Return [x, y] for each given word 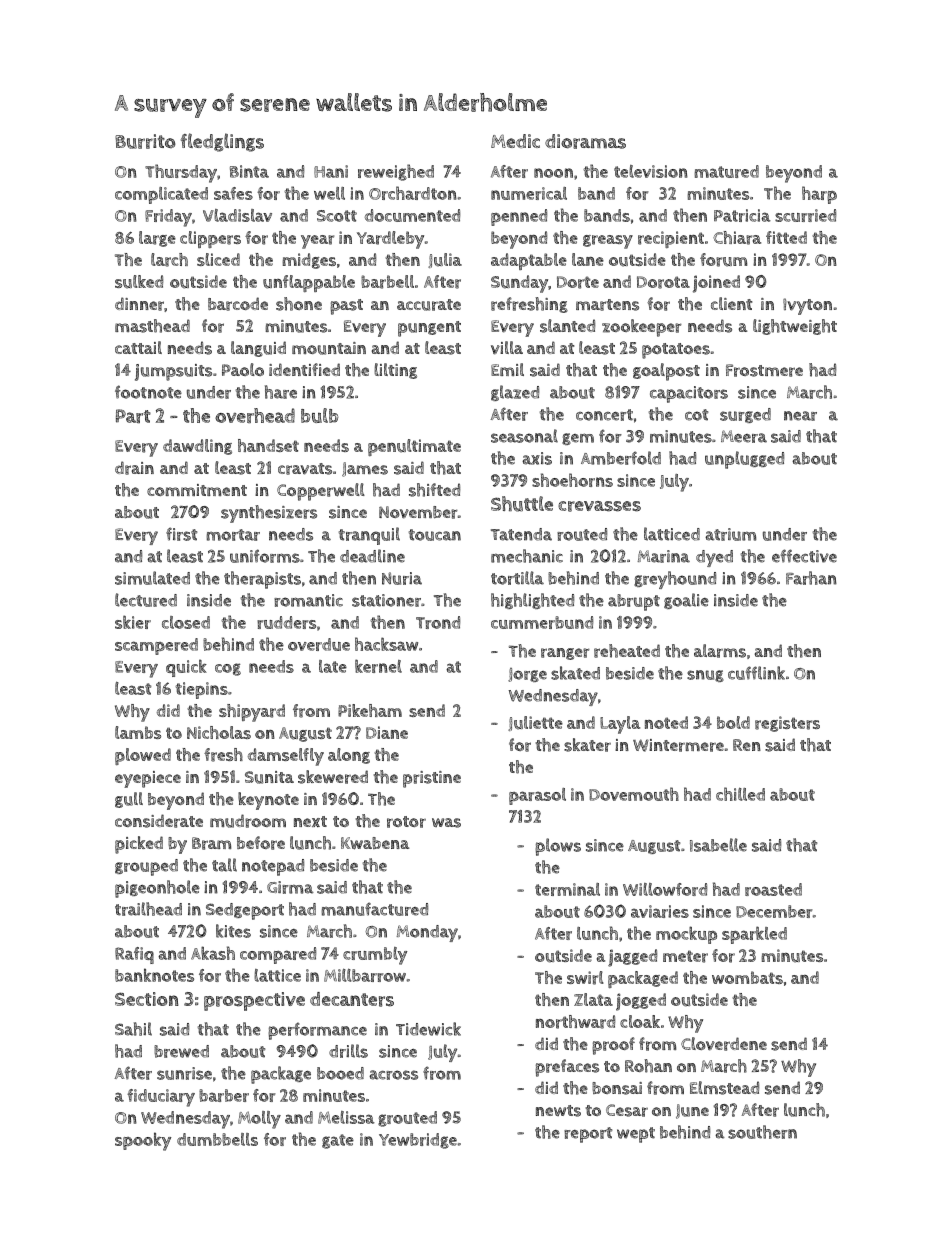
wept [636, 1135]
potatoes [676, 351]
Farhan [811, 578]
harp [819, 195]
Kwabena [375, 843]
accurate [429, 305]
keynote [268, 801]
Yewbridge [418, 1141]
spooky [143, 1141]
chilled [740, 794]
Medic [515, 141]
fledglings [222, 142]
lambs [138, 732]
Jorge [527, 675]
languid [258, 349]
